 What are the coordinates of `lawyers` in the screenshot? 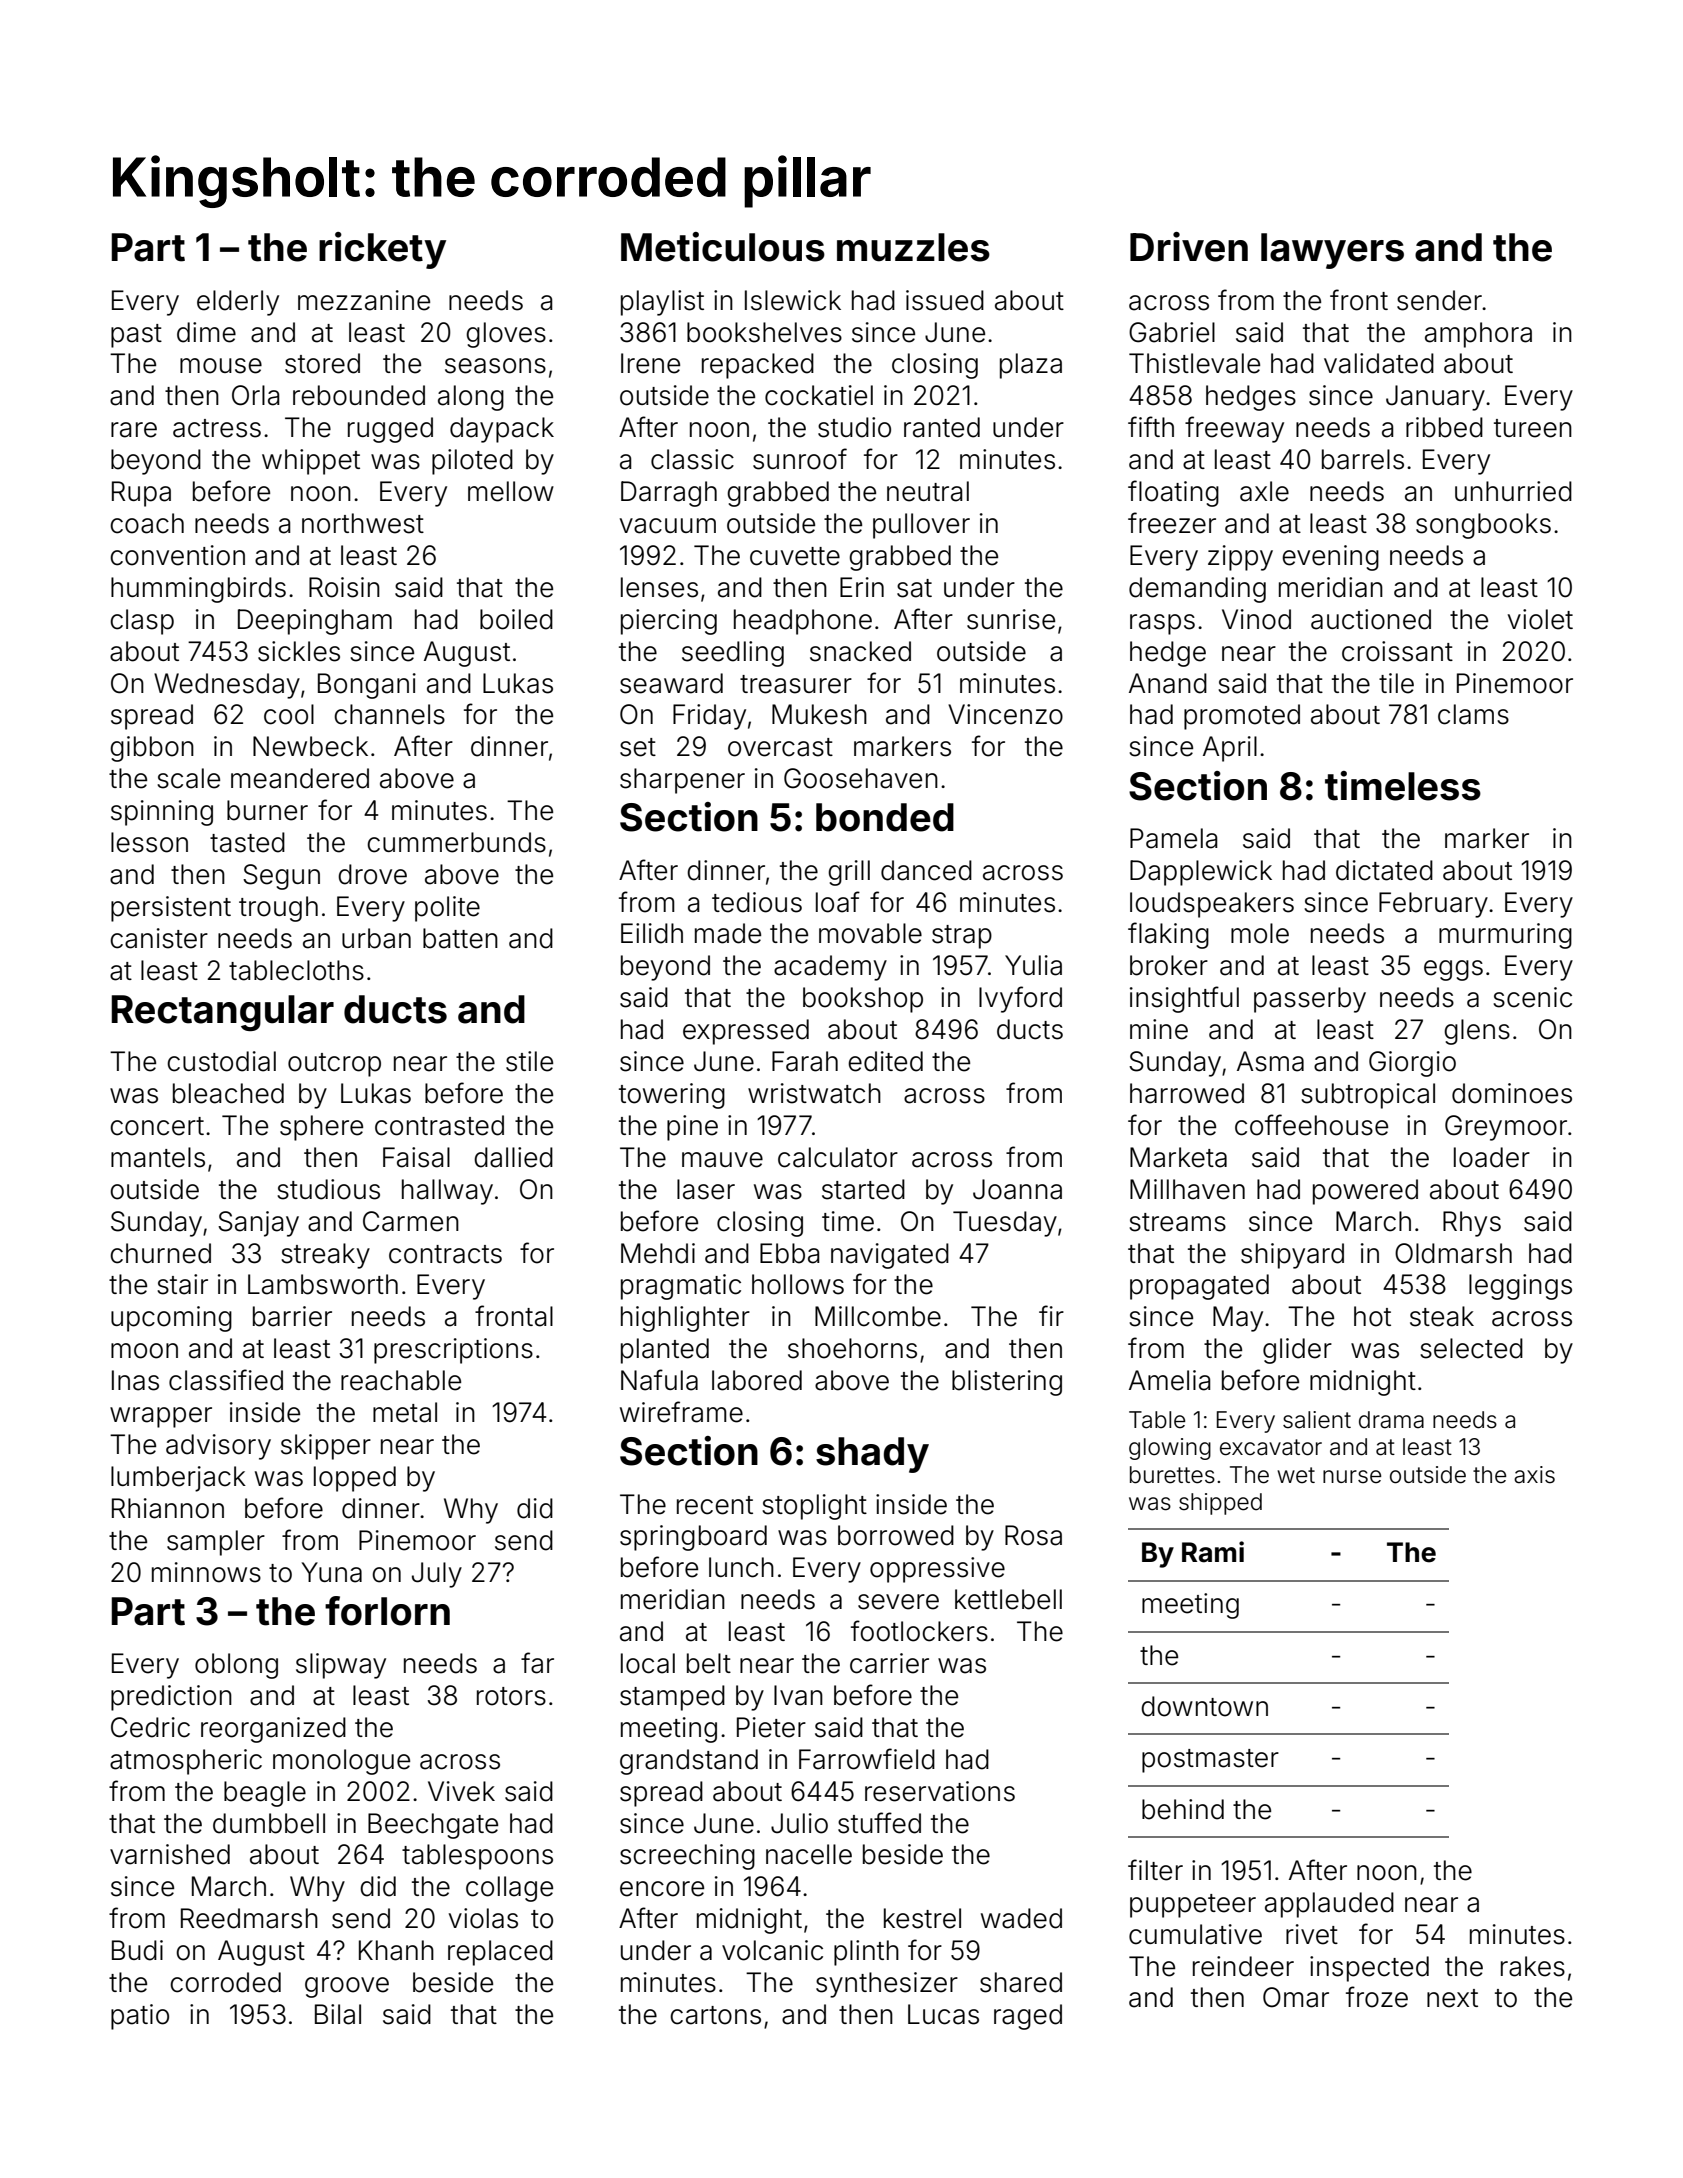 It's located at (1332, 251).
